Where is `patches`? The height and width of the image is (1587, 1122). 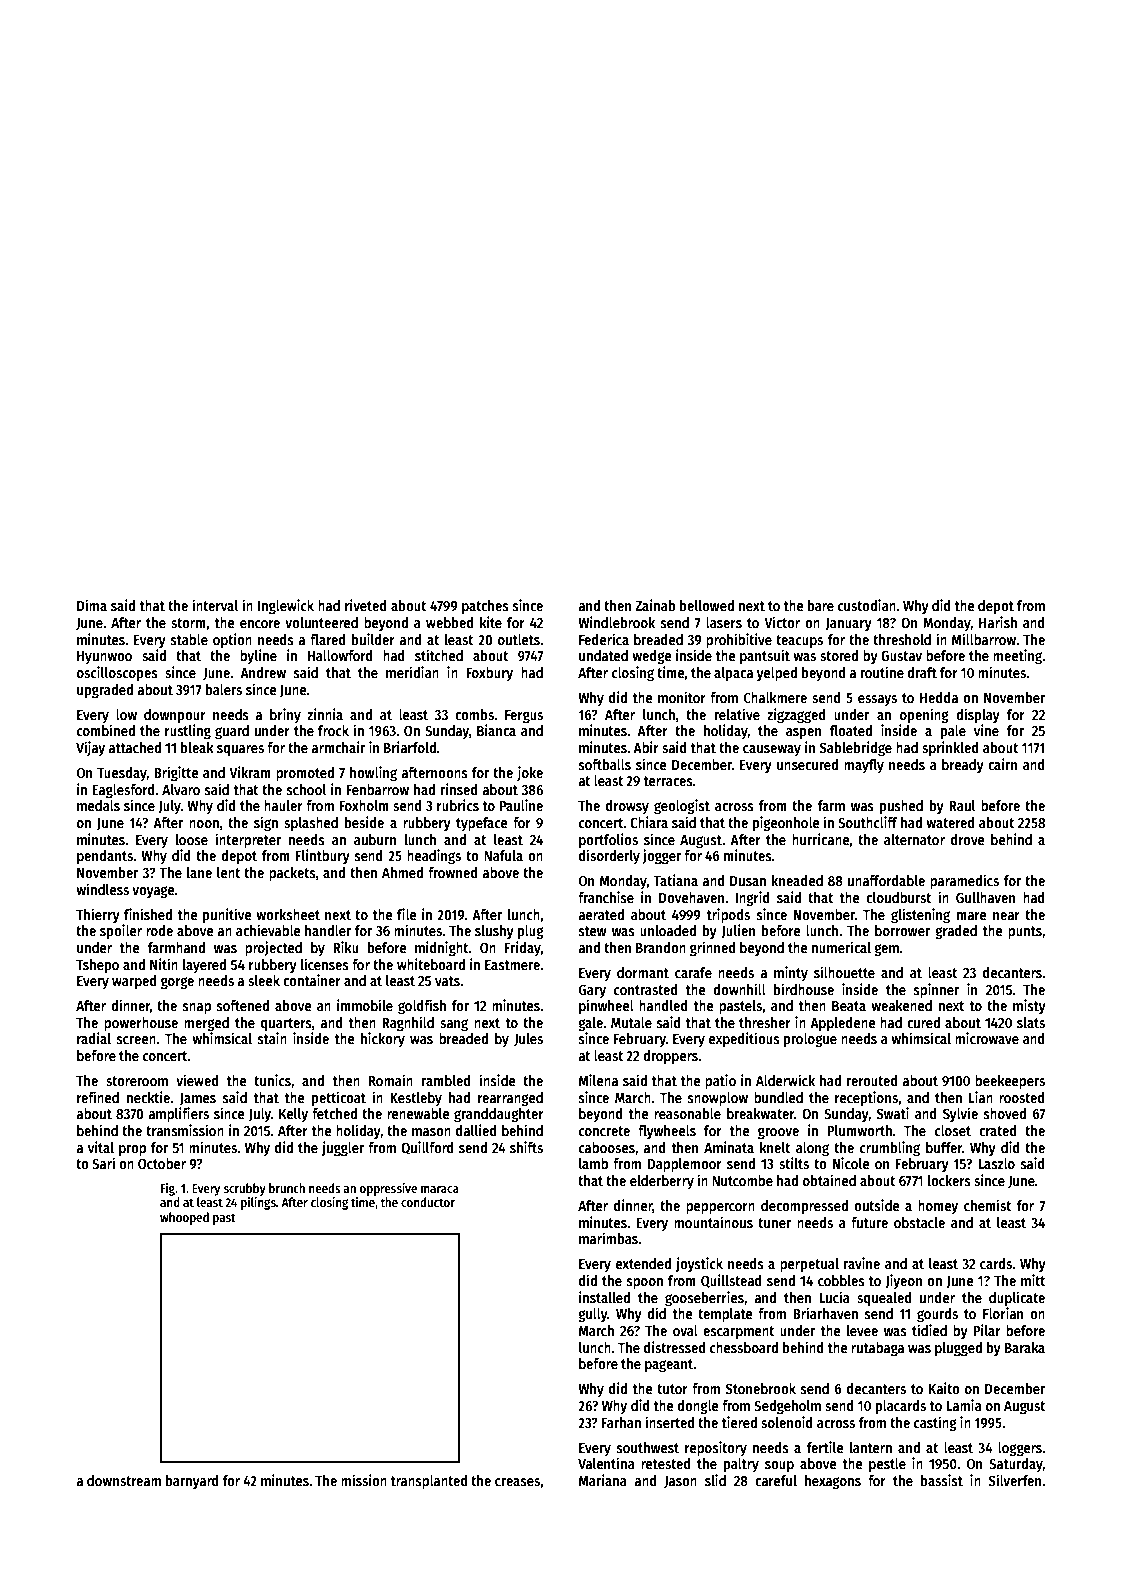 patches is located at coordinates (485, 607).
